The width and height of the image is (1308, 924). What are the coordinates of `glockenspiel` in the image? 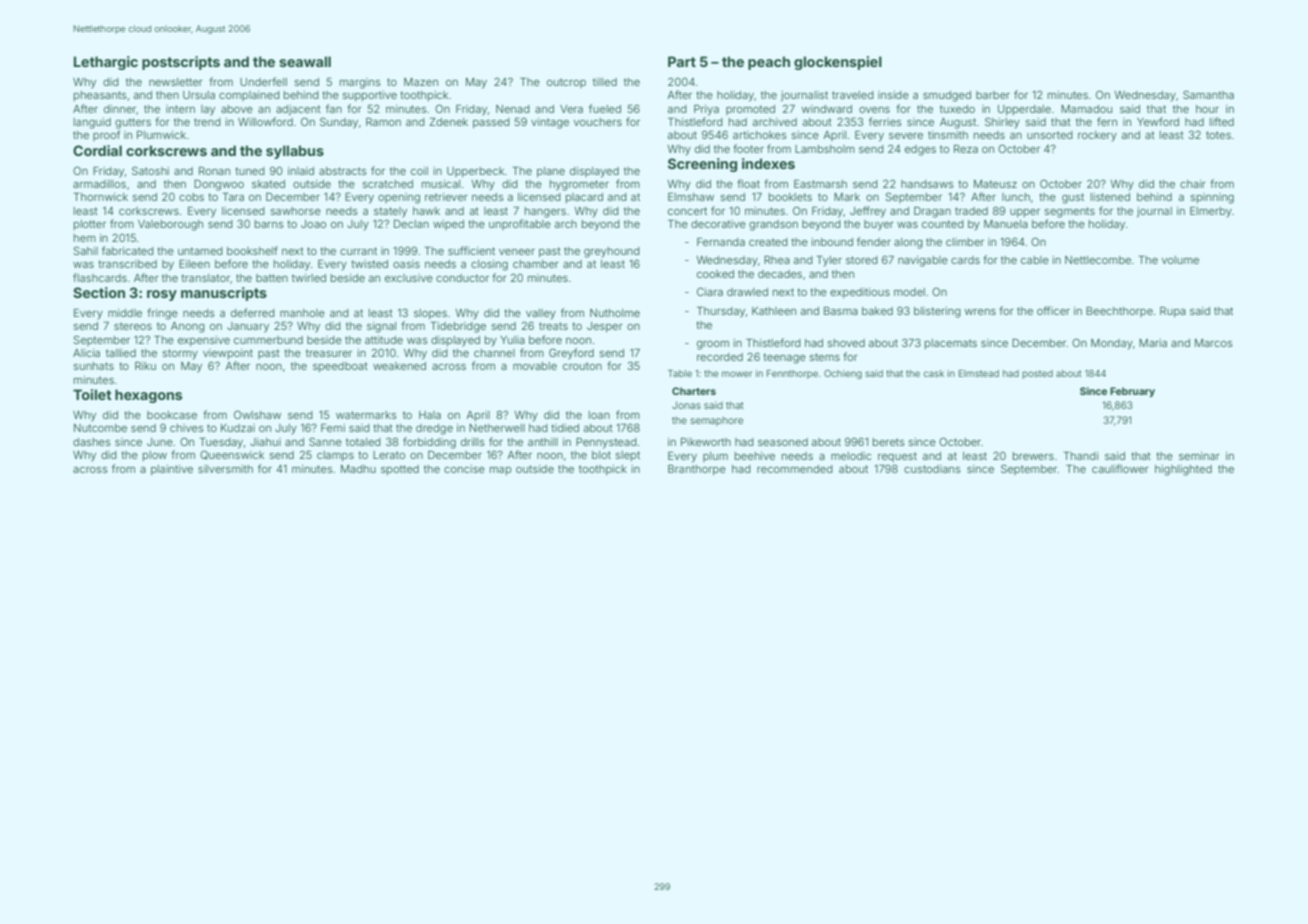 It's located at (838, 63).
